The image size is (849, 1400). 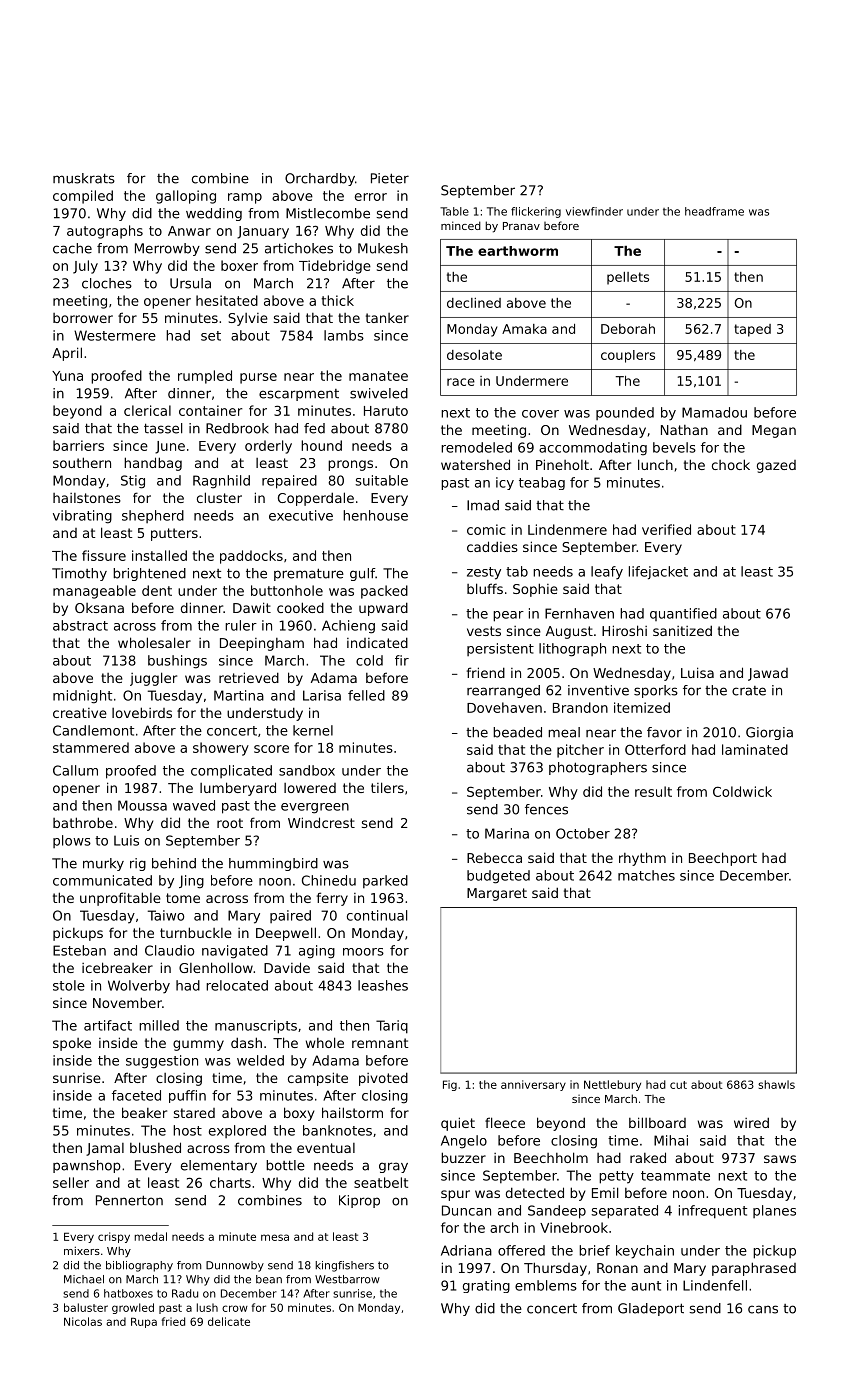 I want to click on hailstorm, so click(x=352, y=1112).
